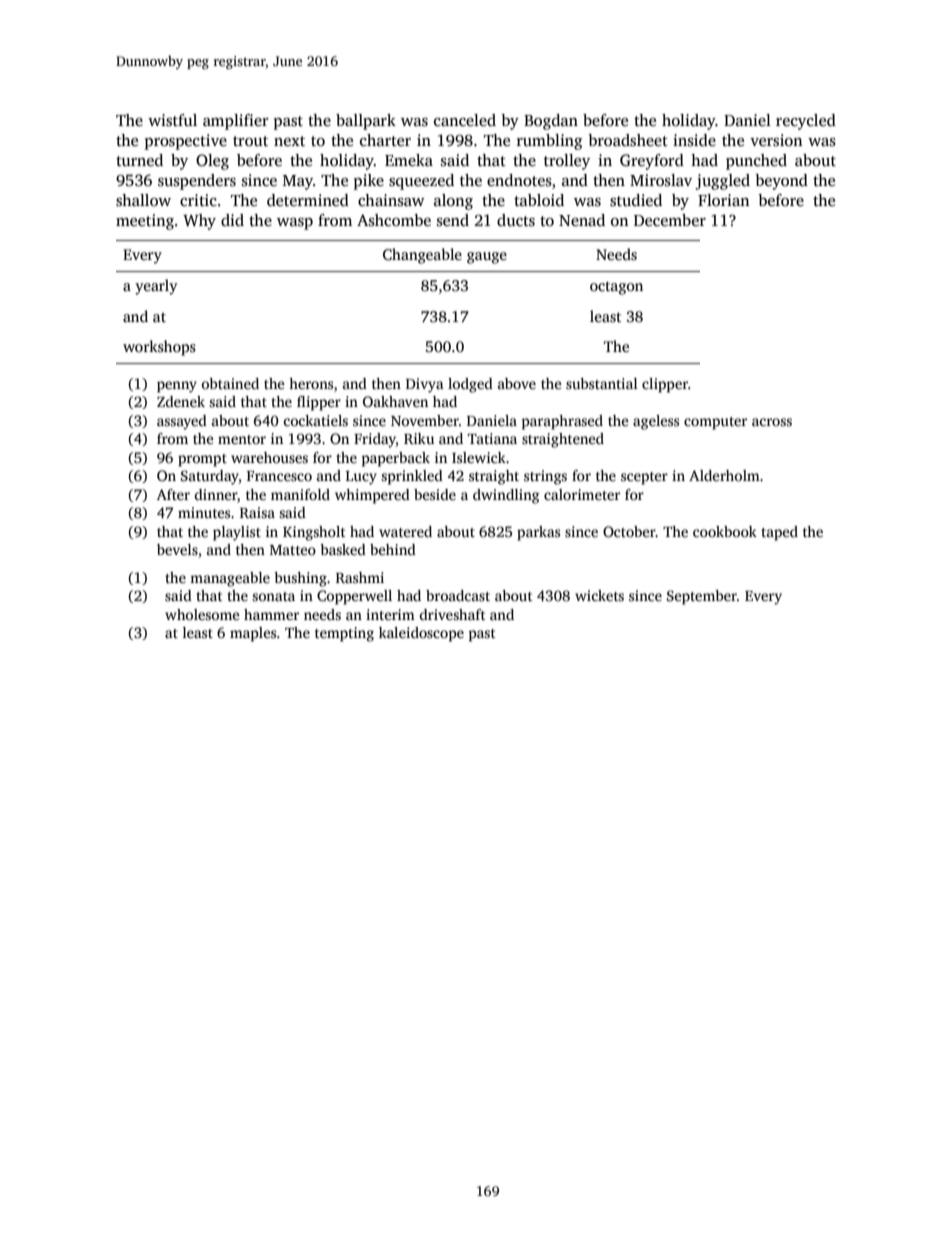  I want to click on endnotes, so click(519, 180).
